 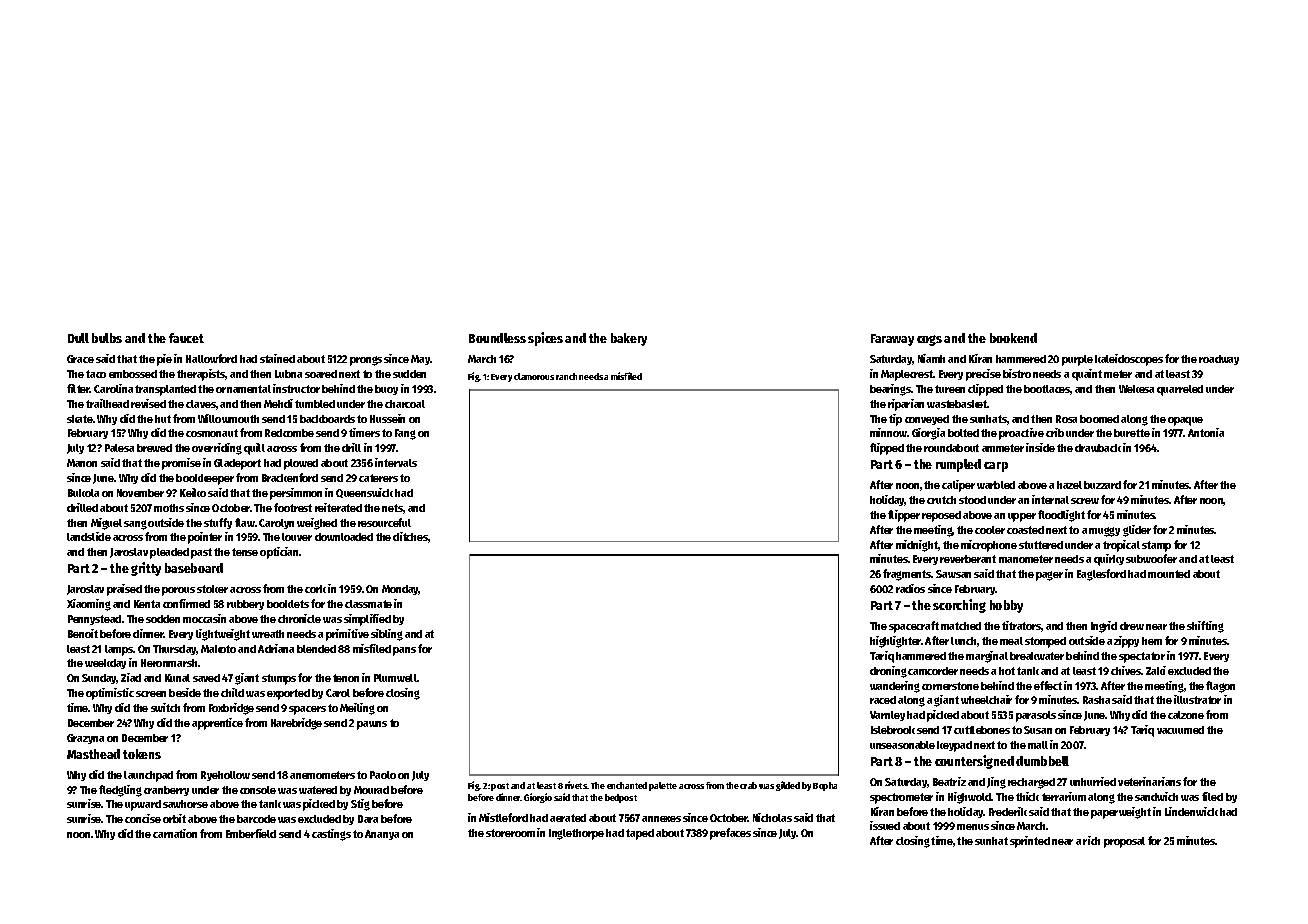 I want to click on subwoofer, so click(x=1151, y=558).
